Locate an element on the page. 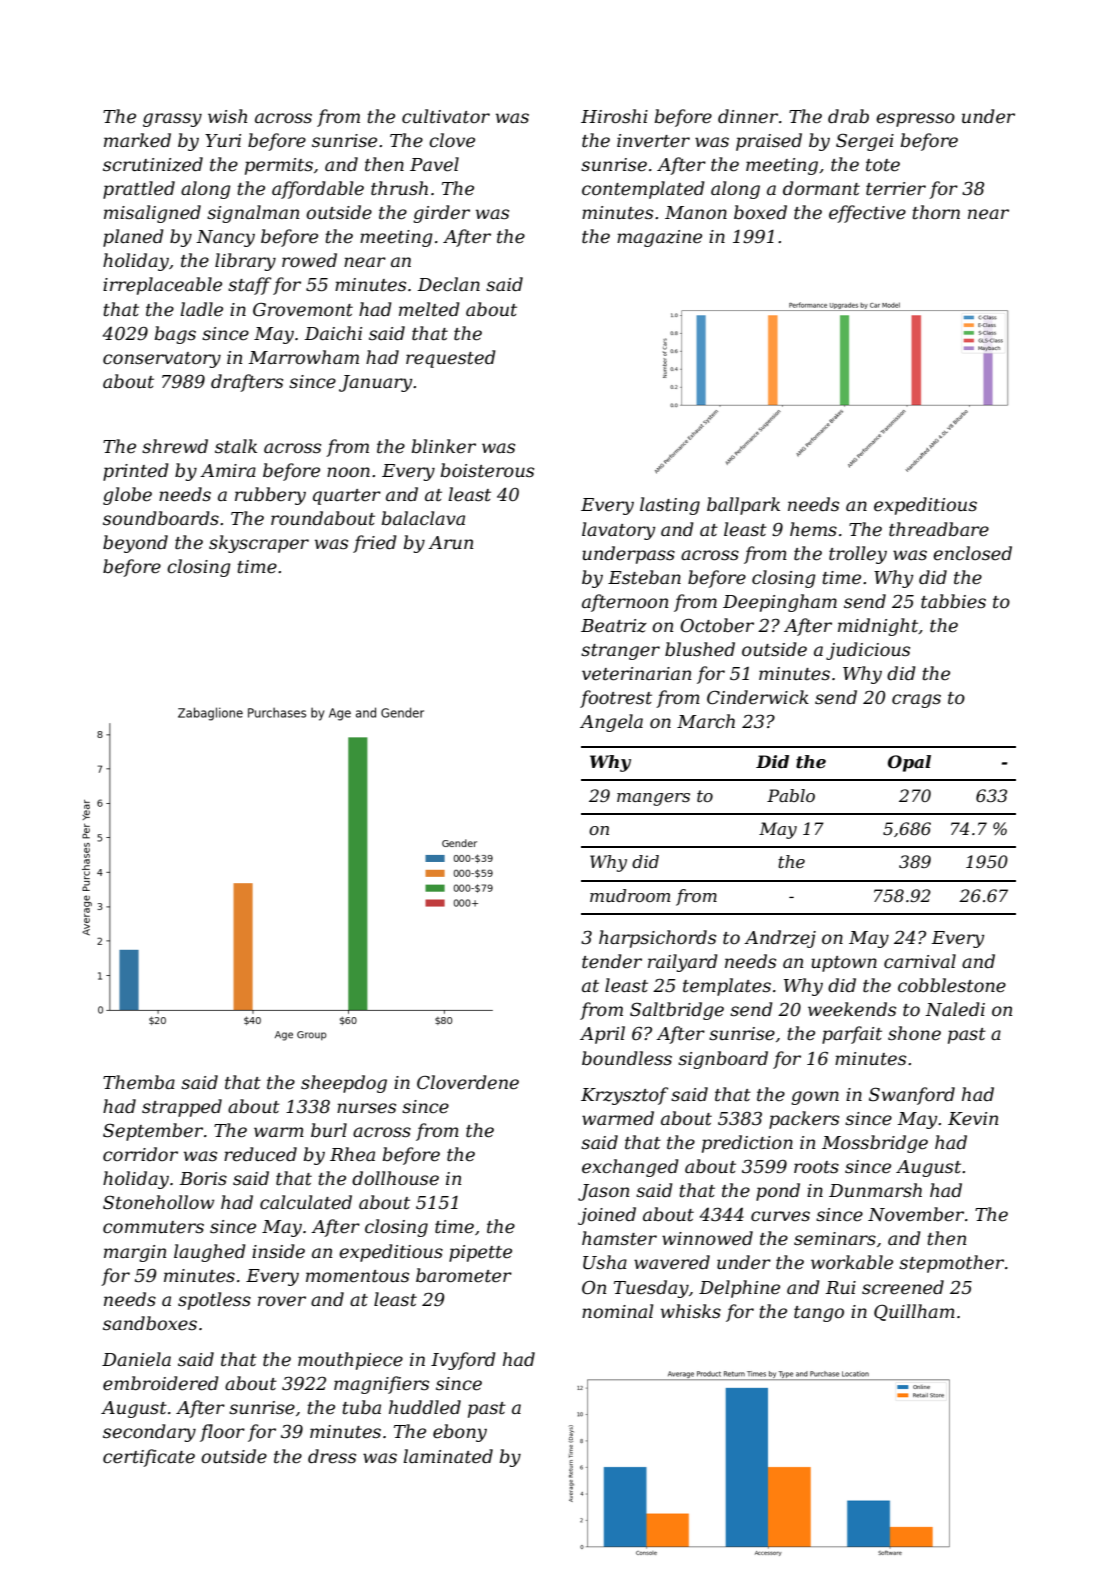 The width and height of the document is (1119, 1583). cultivator is located at coordinates (446, 116).
